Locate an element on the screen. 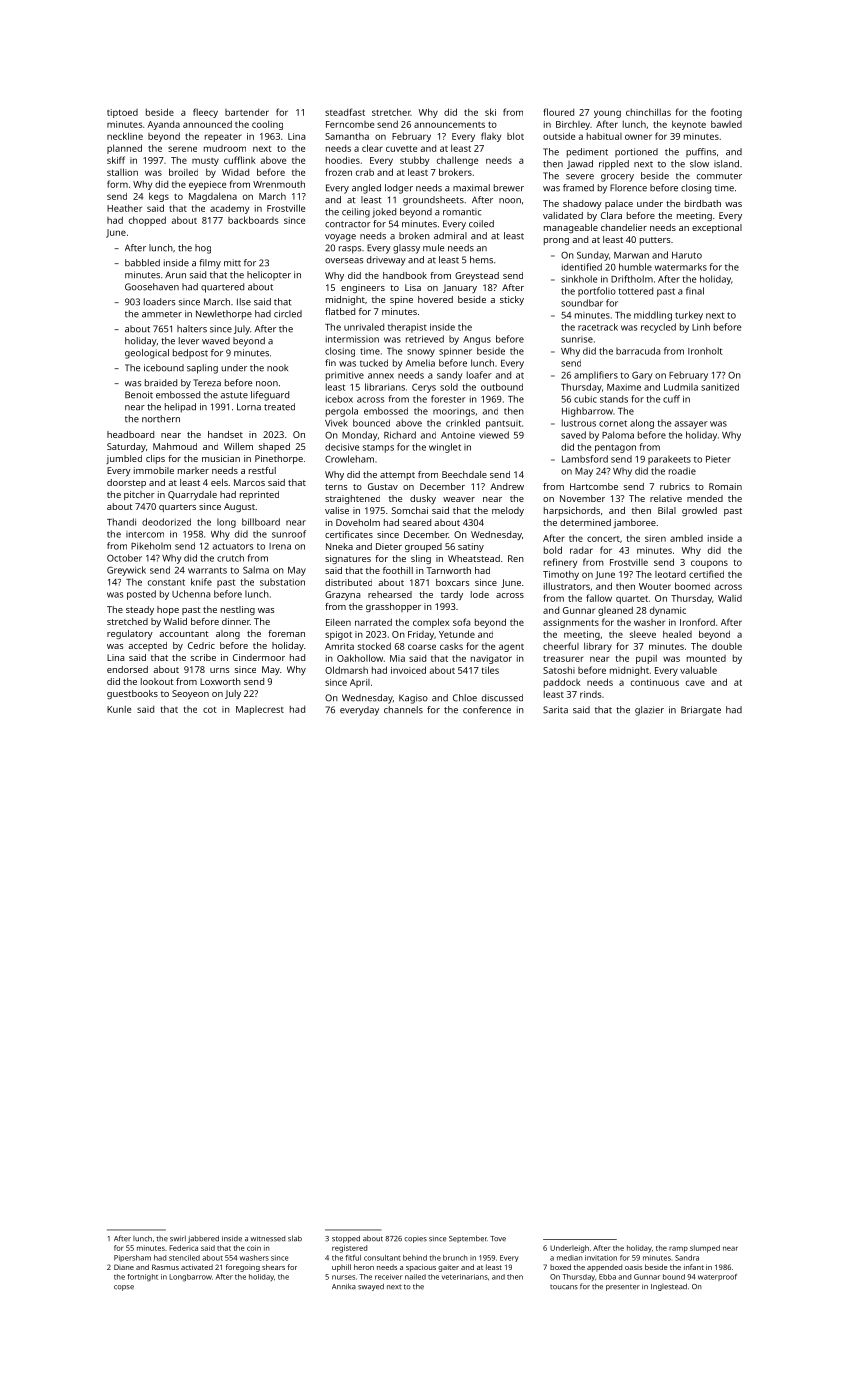 This screenshot has height=1400, width=849. coupons is located at coordinates (709, 564).
